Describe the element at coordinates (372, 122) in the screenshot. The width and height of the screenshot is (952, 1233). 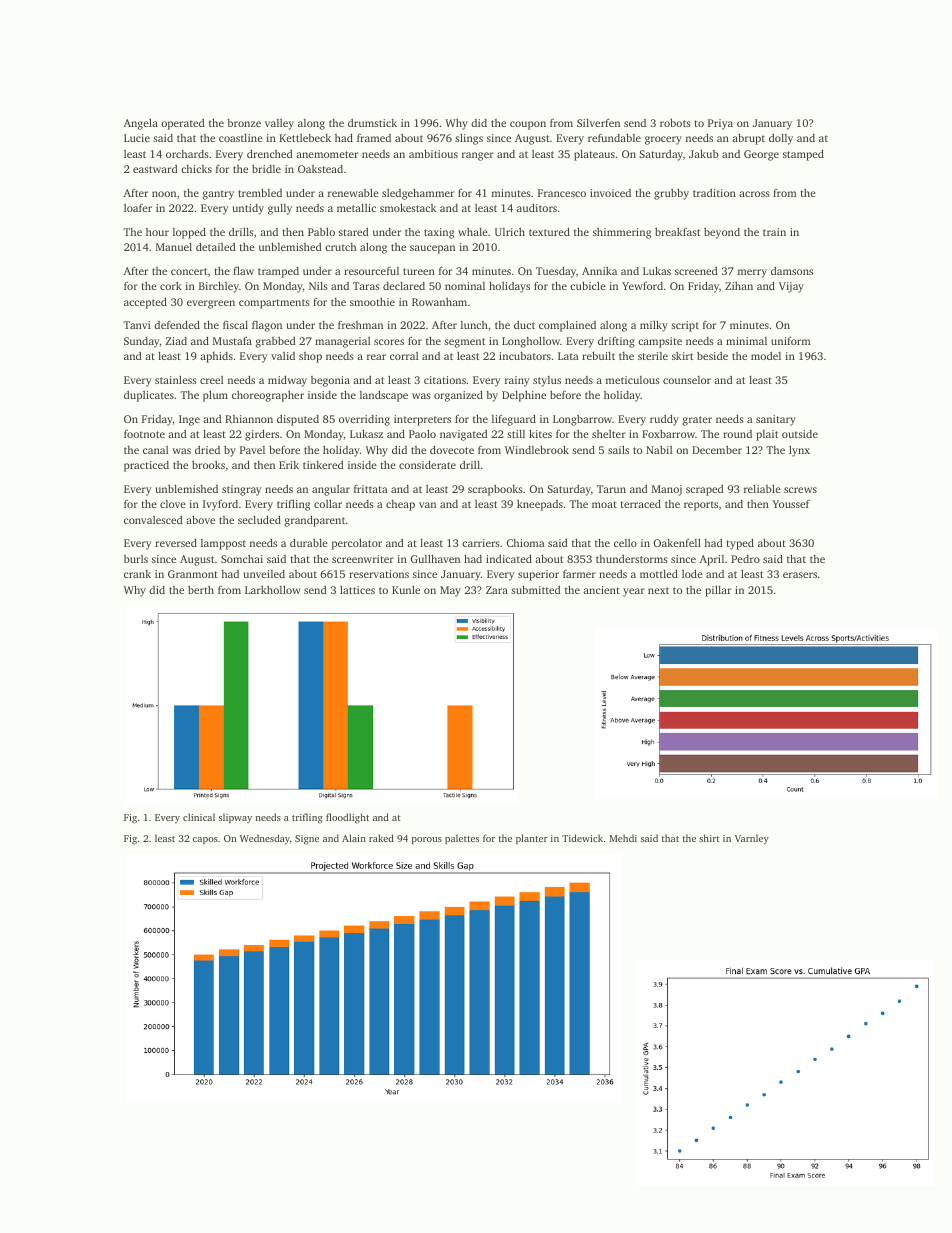
I see `drumstick` at that location.
